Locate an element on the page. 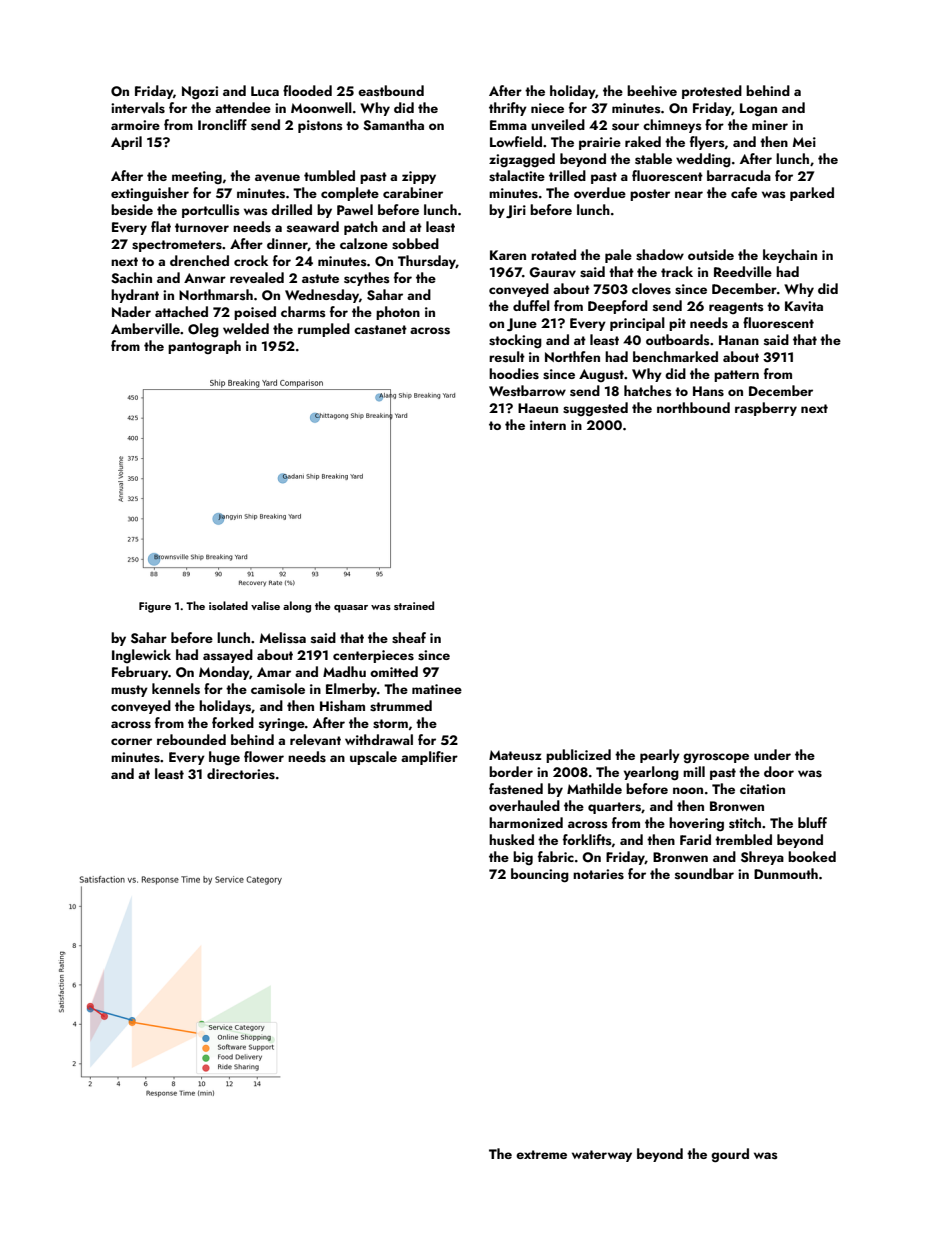  flyers is located at coordinates (707, 143).
